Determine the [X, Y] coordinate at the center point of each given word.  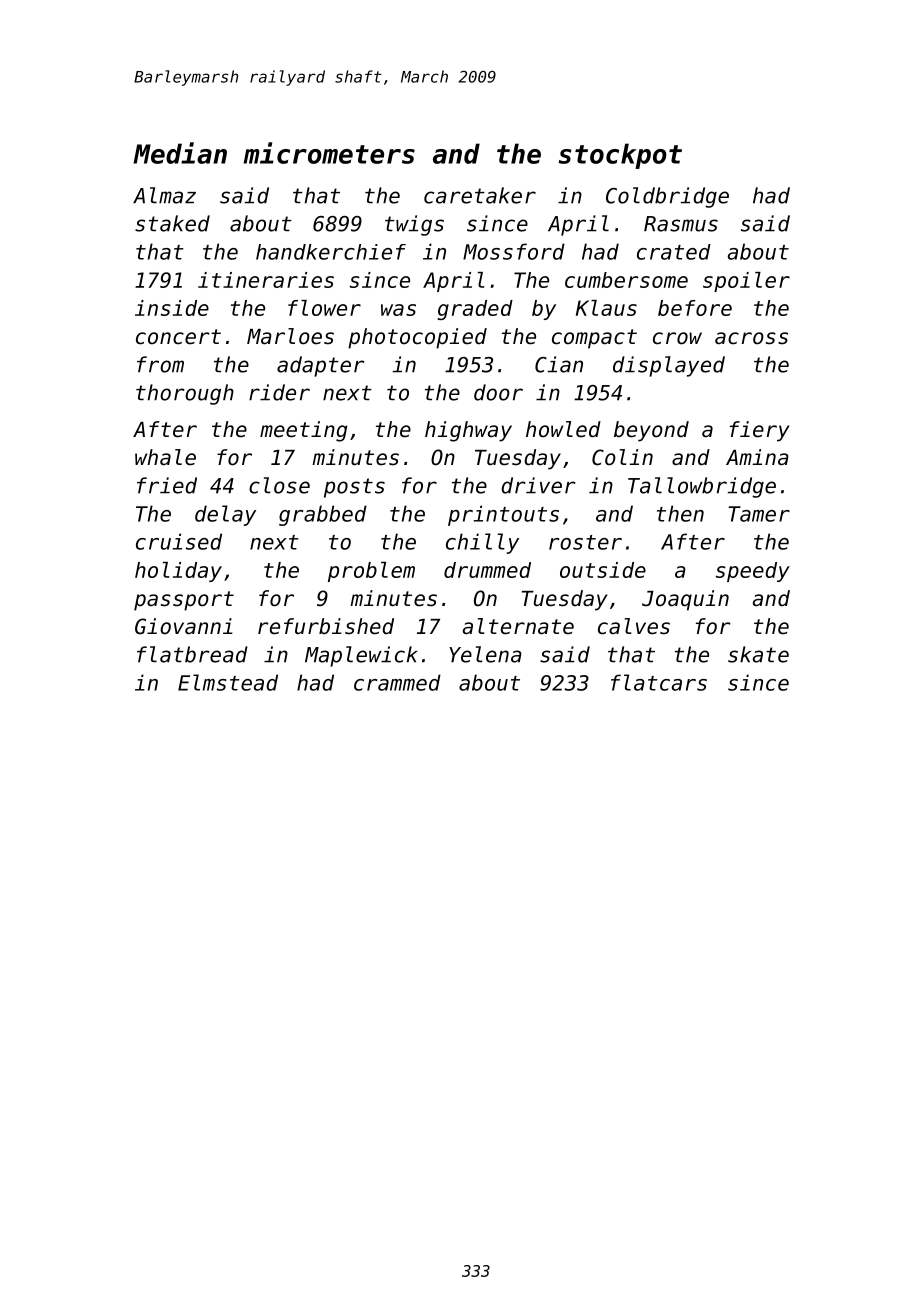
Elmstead [228, 682]
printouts [503, 515]
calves [634, 626]
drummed [487, 570]
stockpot [620, 156]
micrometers [329, 153]
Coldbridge [667, 197]
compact [594, 339]
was [398, 310]
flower [324, 308]
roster [585, 542]
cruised [179, 541]
